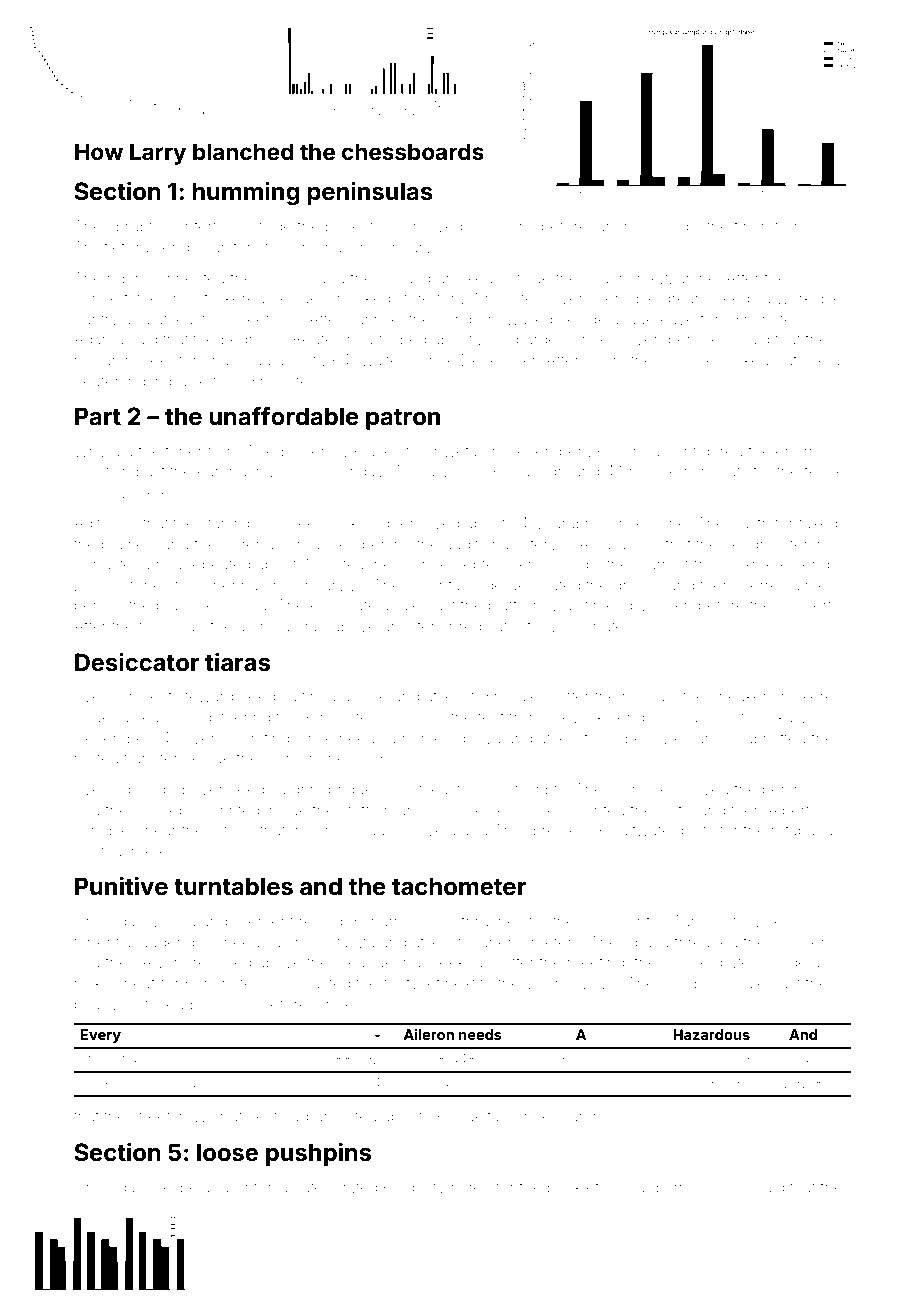  What do you see at coordinates (521, 696) in the document?
I see `hurdles` at bounding box center [521, 696].
